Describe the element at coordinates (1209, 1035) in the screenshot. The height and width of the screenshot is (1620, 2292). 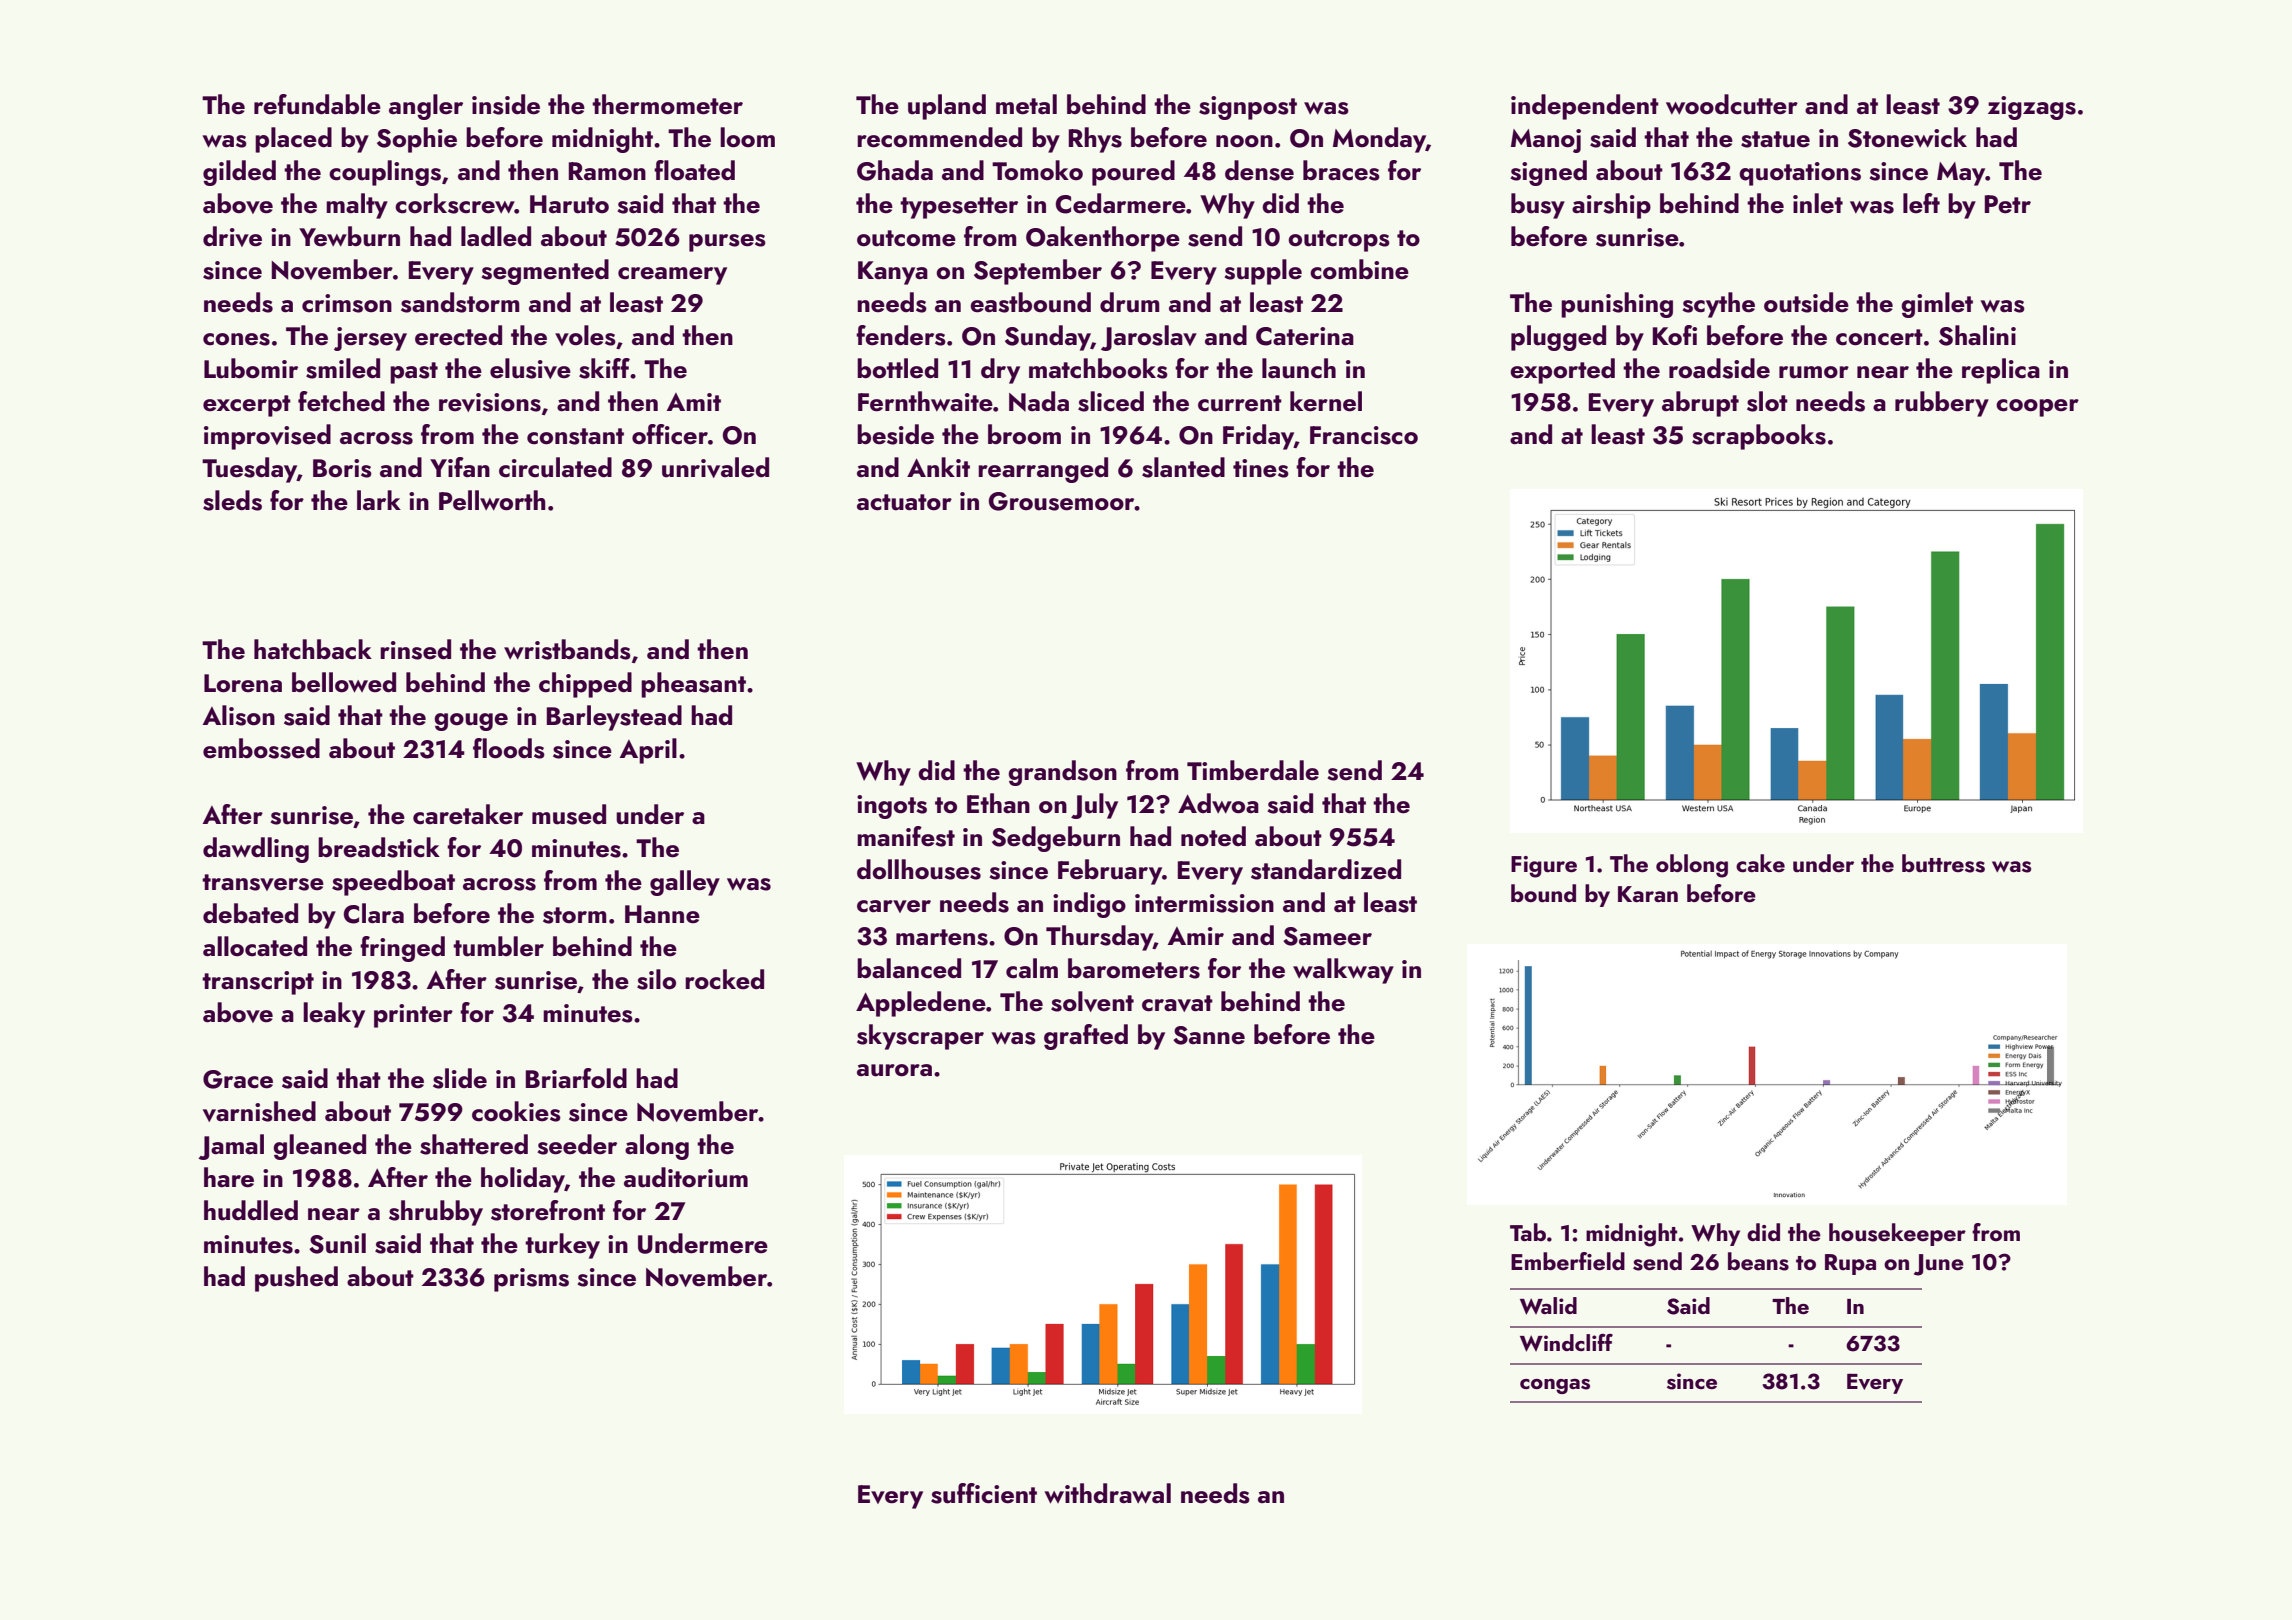
I see `Sanne` at that location.
